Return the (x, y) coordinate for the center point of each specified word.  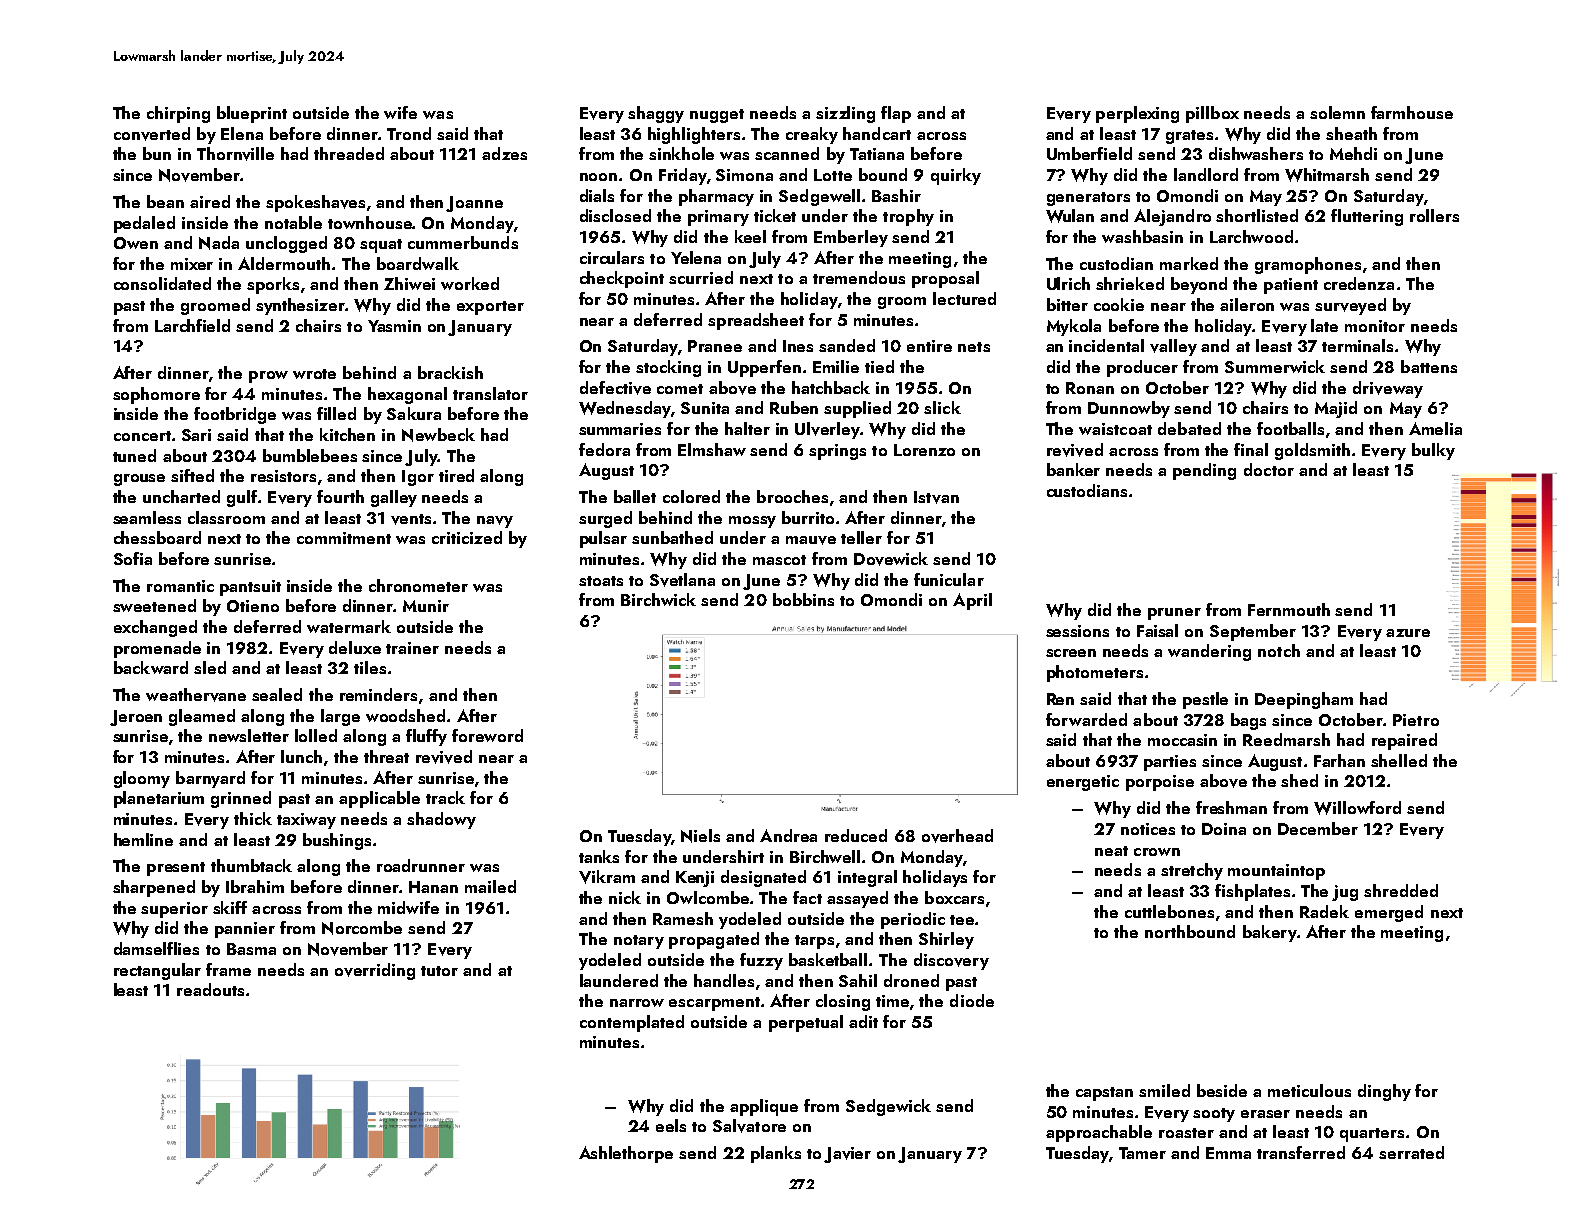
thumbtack (251, 865)
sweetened (154, 605)
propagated (714, 940)
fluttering (1367, 217)
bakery (1270, 933)
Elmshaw (712, 449)
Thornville (235, 154)
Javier (847, 1155)
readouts (210, 989)
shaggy (656, 114)
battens (1429, 366)
